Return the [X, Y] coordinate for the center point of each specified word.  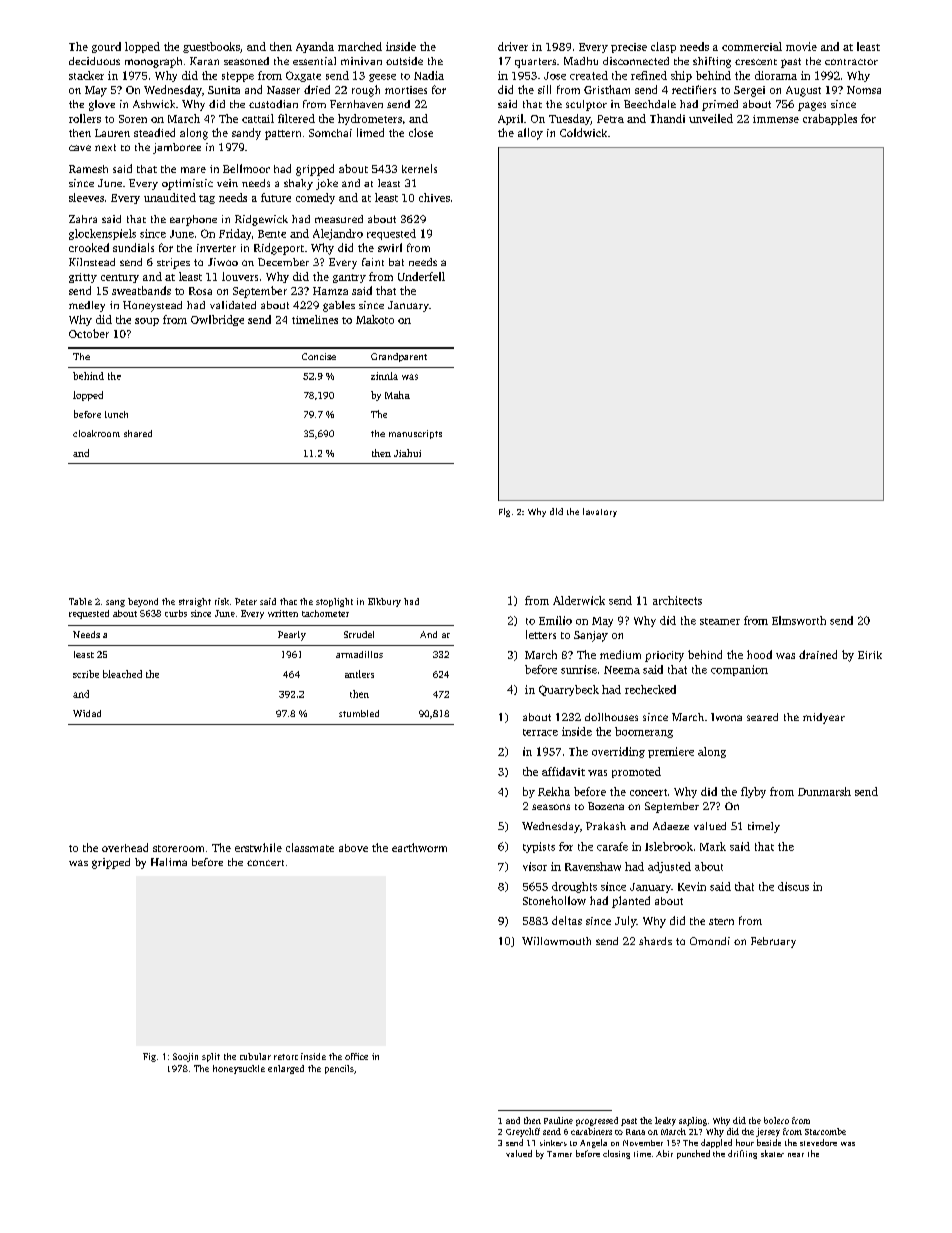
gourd [106, 47]
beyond [143, 602]
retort [286, 1057]
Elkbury [384, 602]
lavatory [600, 512]
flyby [753, 792]
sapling [693, 1121]
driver [513, 46]
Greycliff [523, 1132]
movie [801, 46]
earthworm [419, 847]
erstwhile [258, 847]
